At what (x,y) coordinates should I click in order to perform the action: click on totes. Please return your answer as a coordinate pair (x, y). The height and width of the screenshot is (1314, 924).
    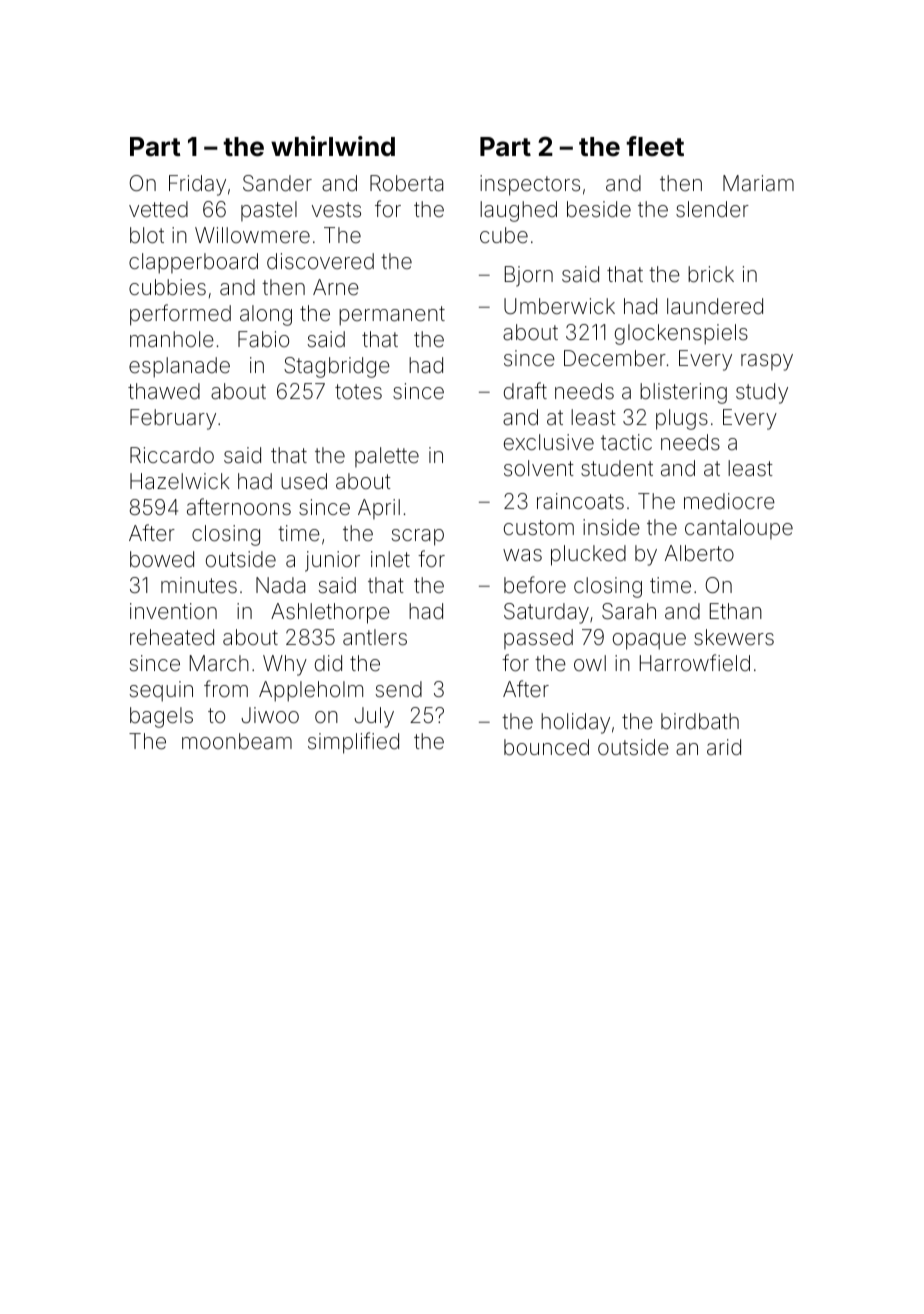
    Looking at the image, I should click on (358, 392).
